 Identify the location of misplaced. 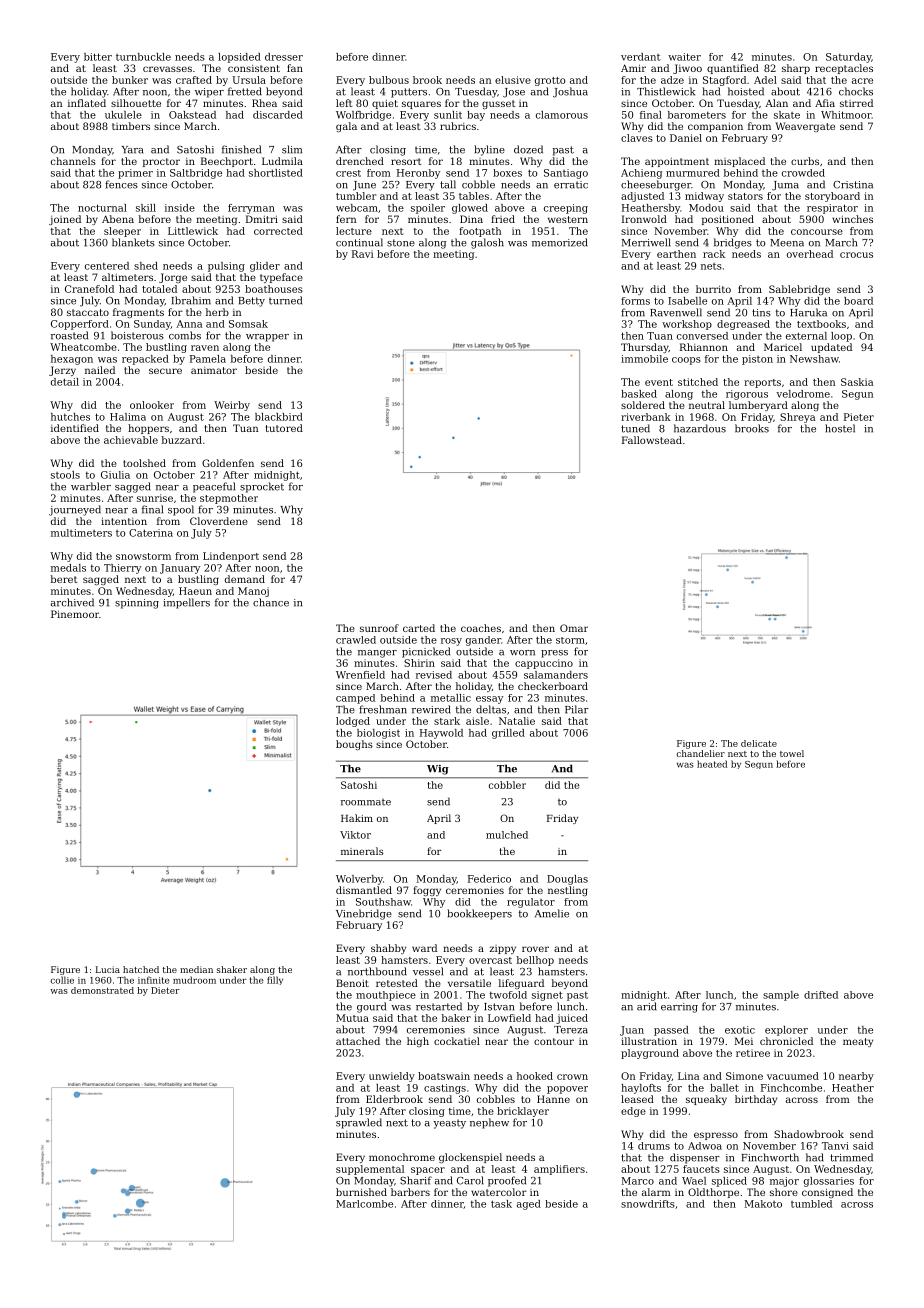
(739, 162).
